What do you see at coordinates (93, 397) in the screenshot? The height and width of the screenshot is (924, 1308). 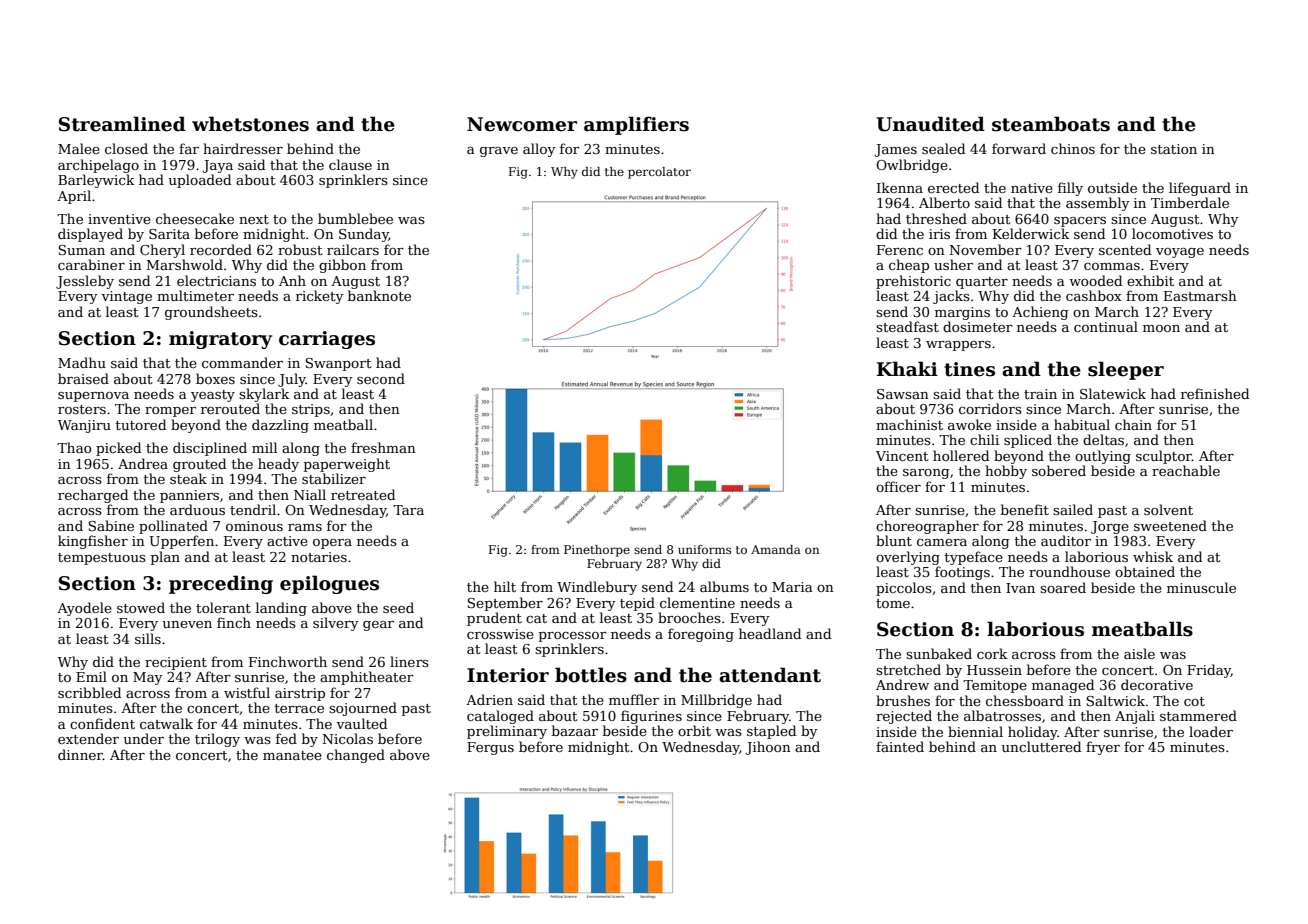 I see `supernova` at bounding box center [93, 397].
